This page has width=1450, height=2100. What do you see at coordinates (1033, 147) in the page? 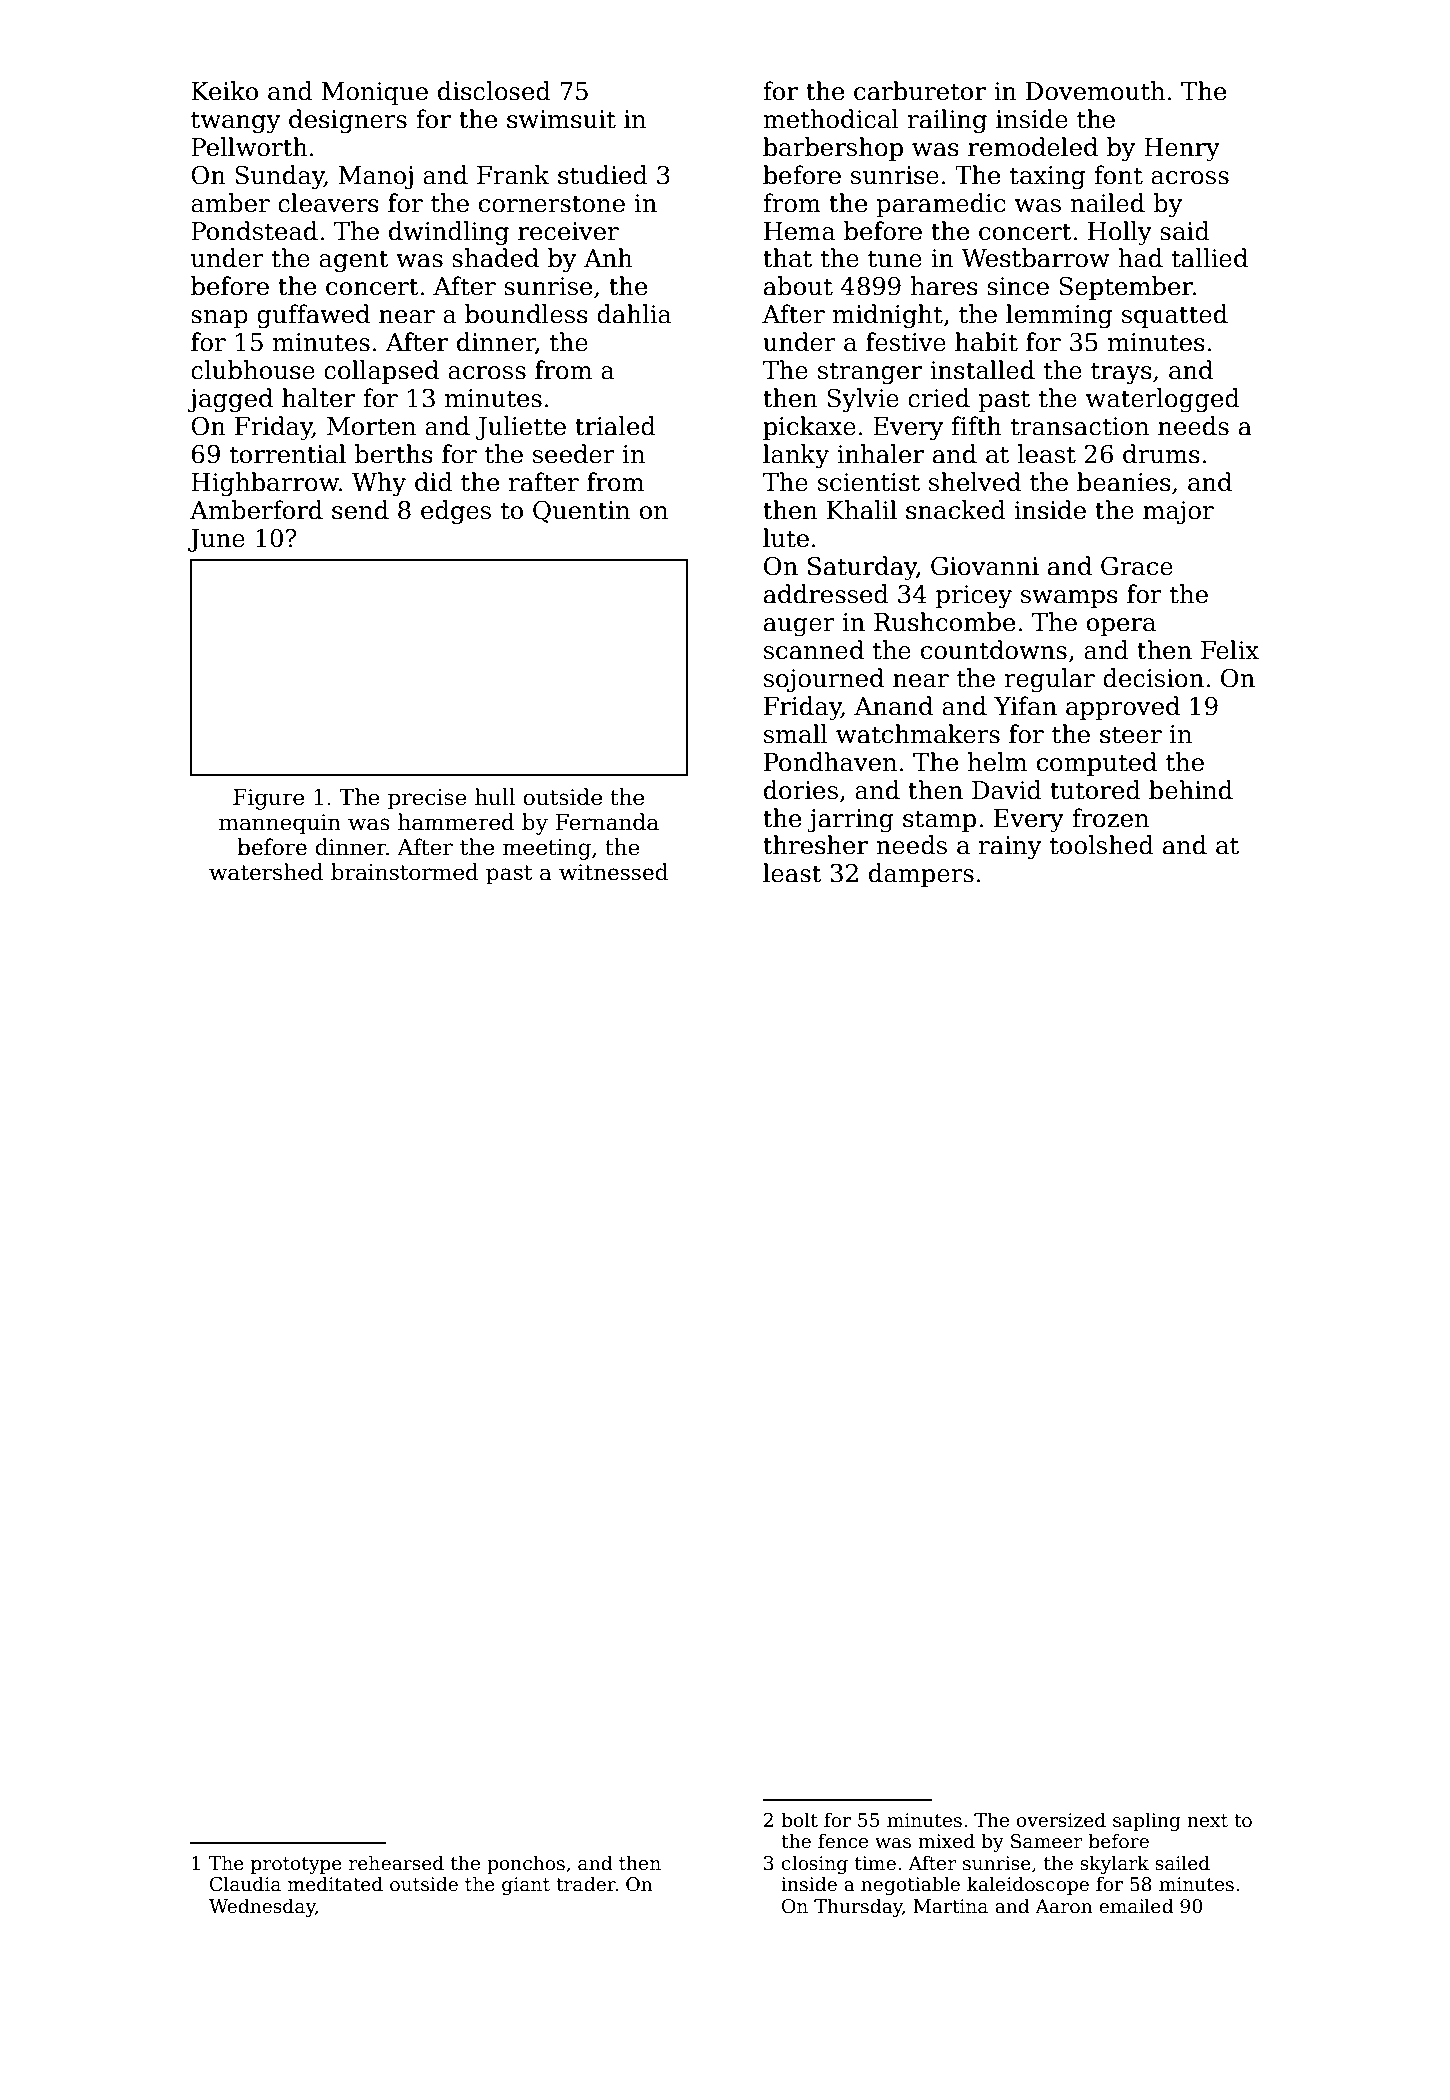
I see `remodeled` at bounding box center [1033, 147].
